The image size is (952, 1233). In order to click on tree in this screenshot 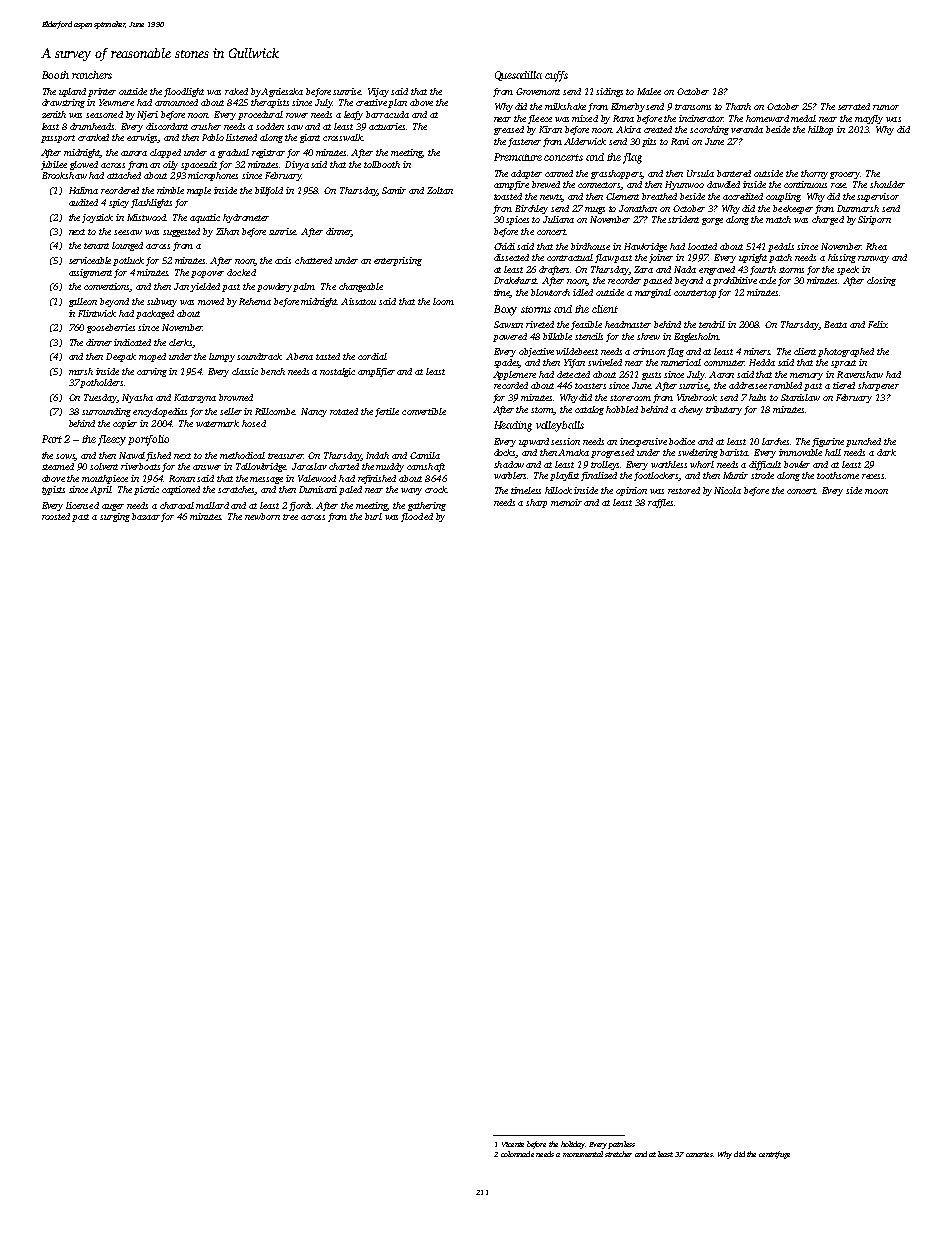, I will do `click(290, 517)`.
